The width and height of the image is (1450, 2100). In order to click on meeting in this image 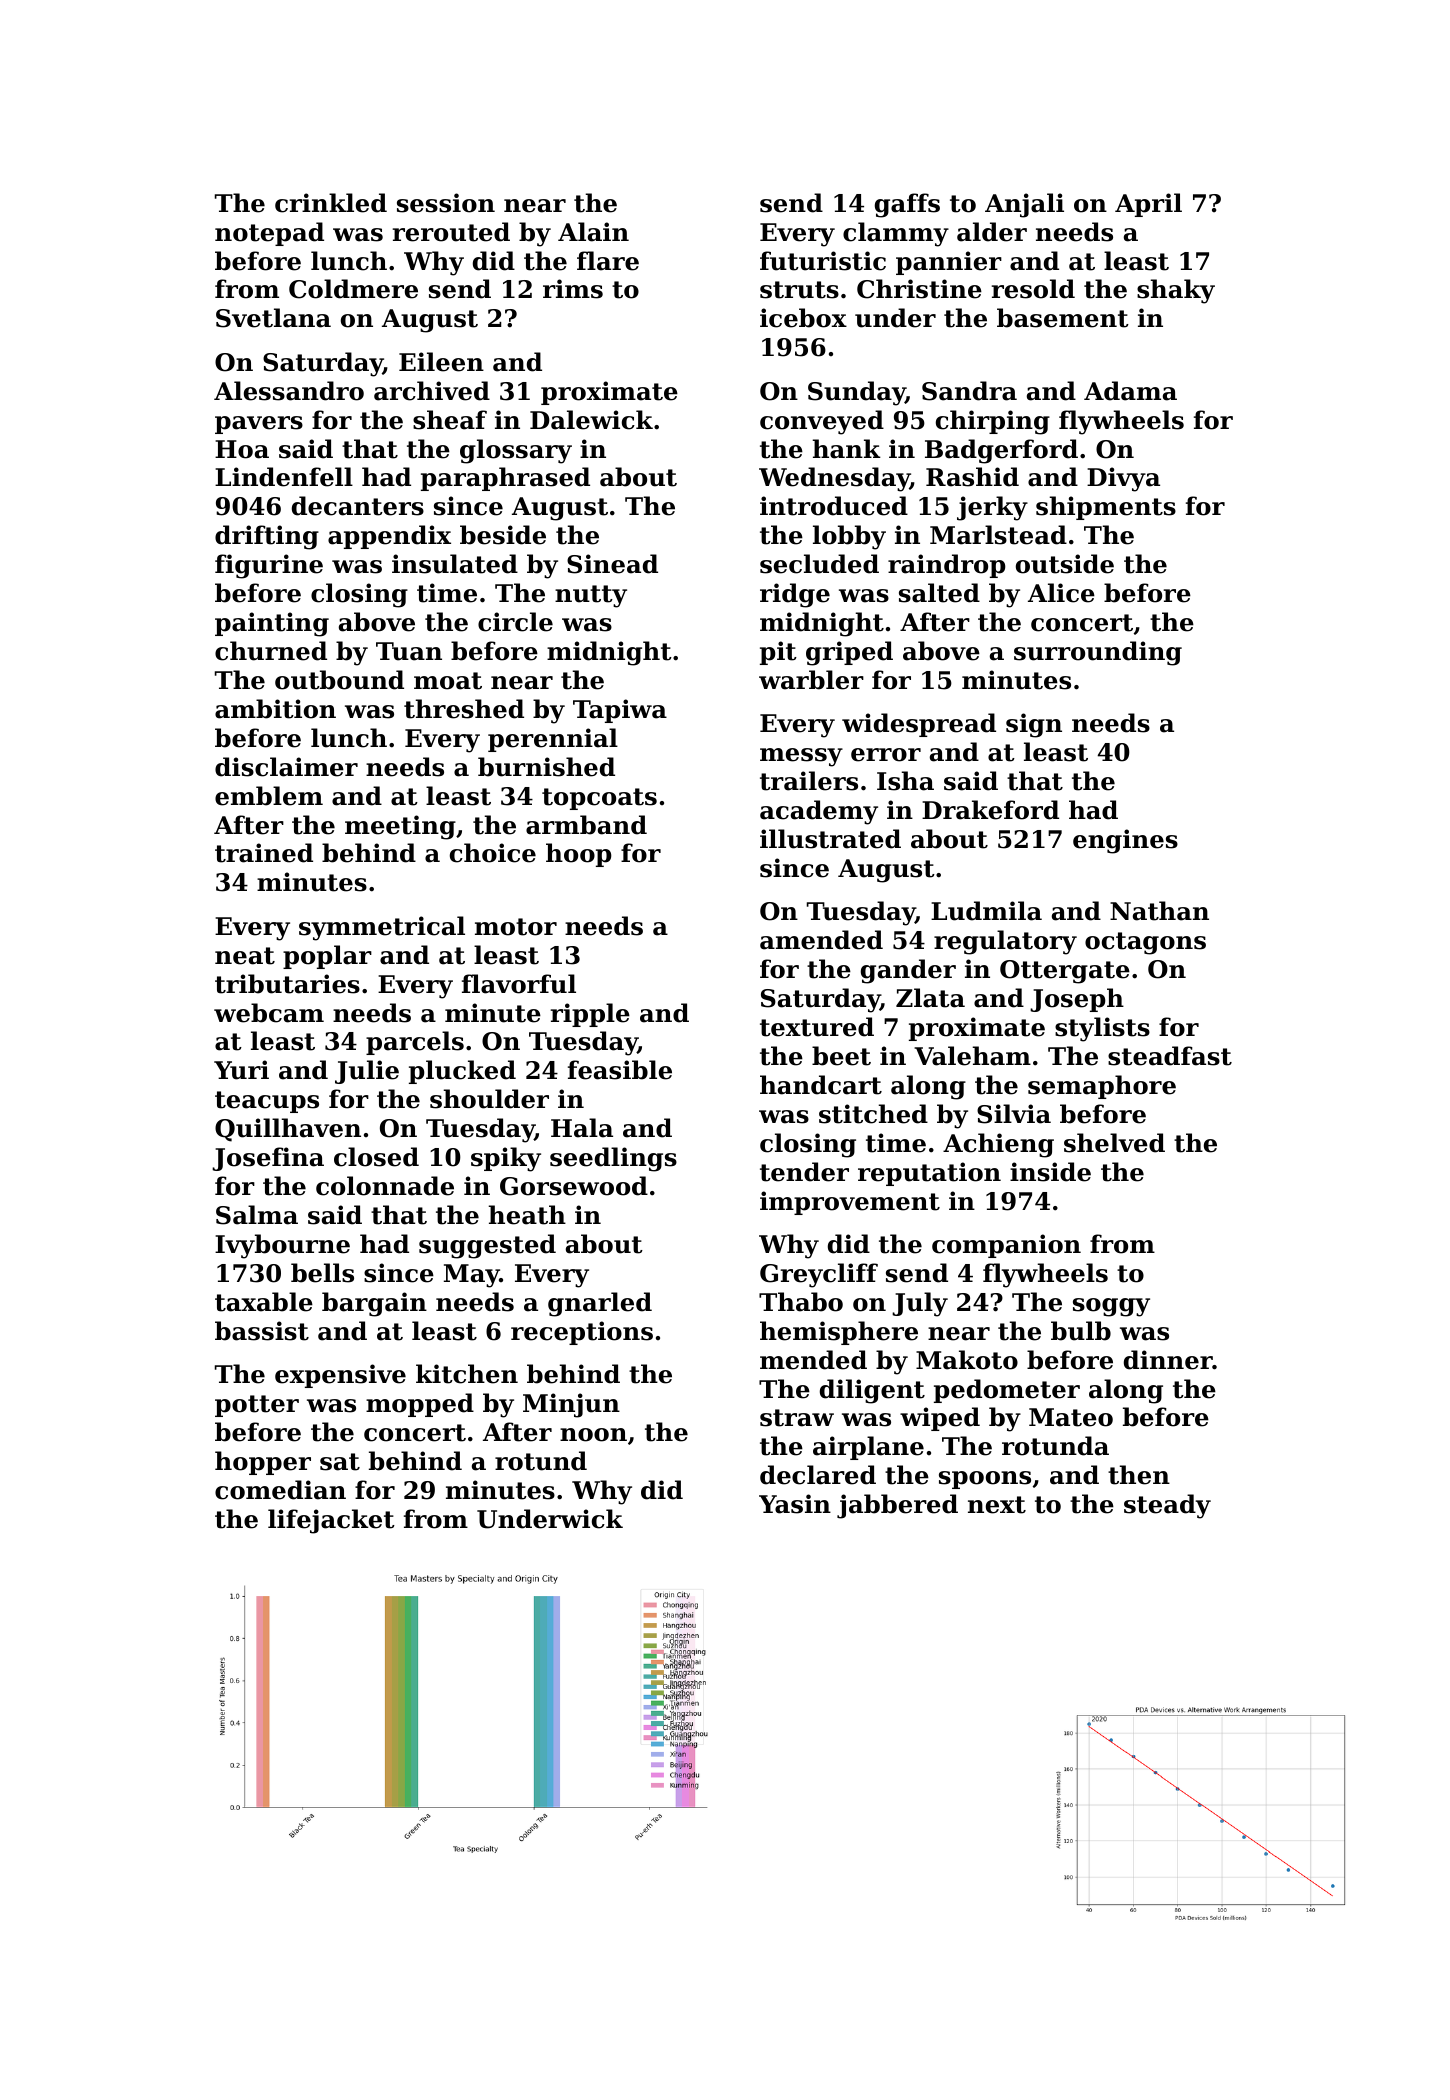, I will do `click(400, 827)`.
